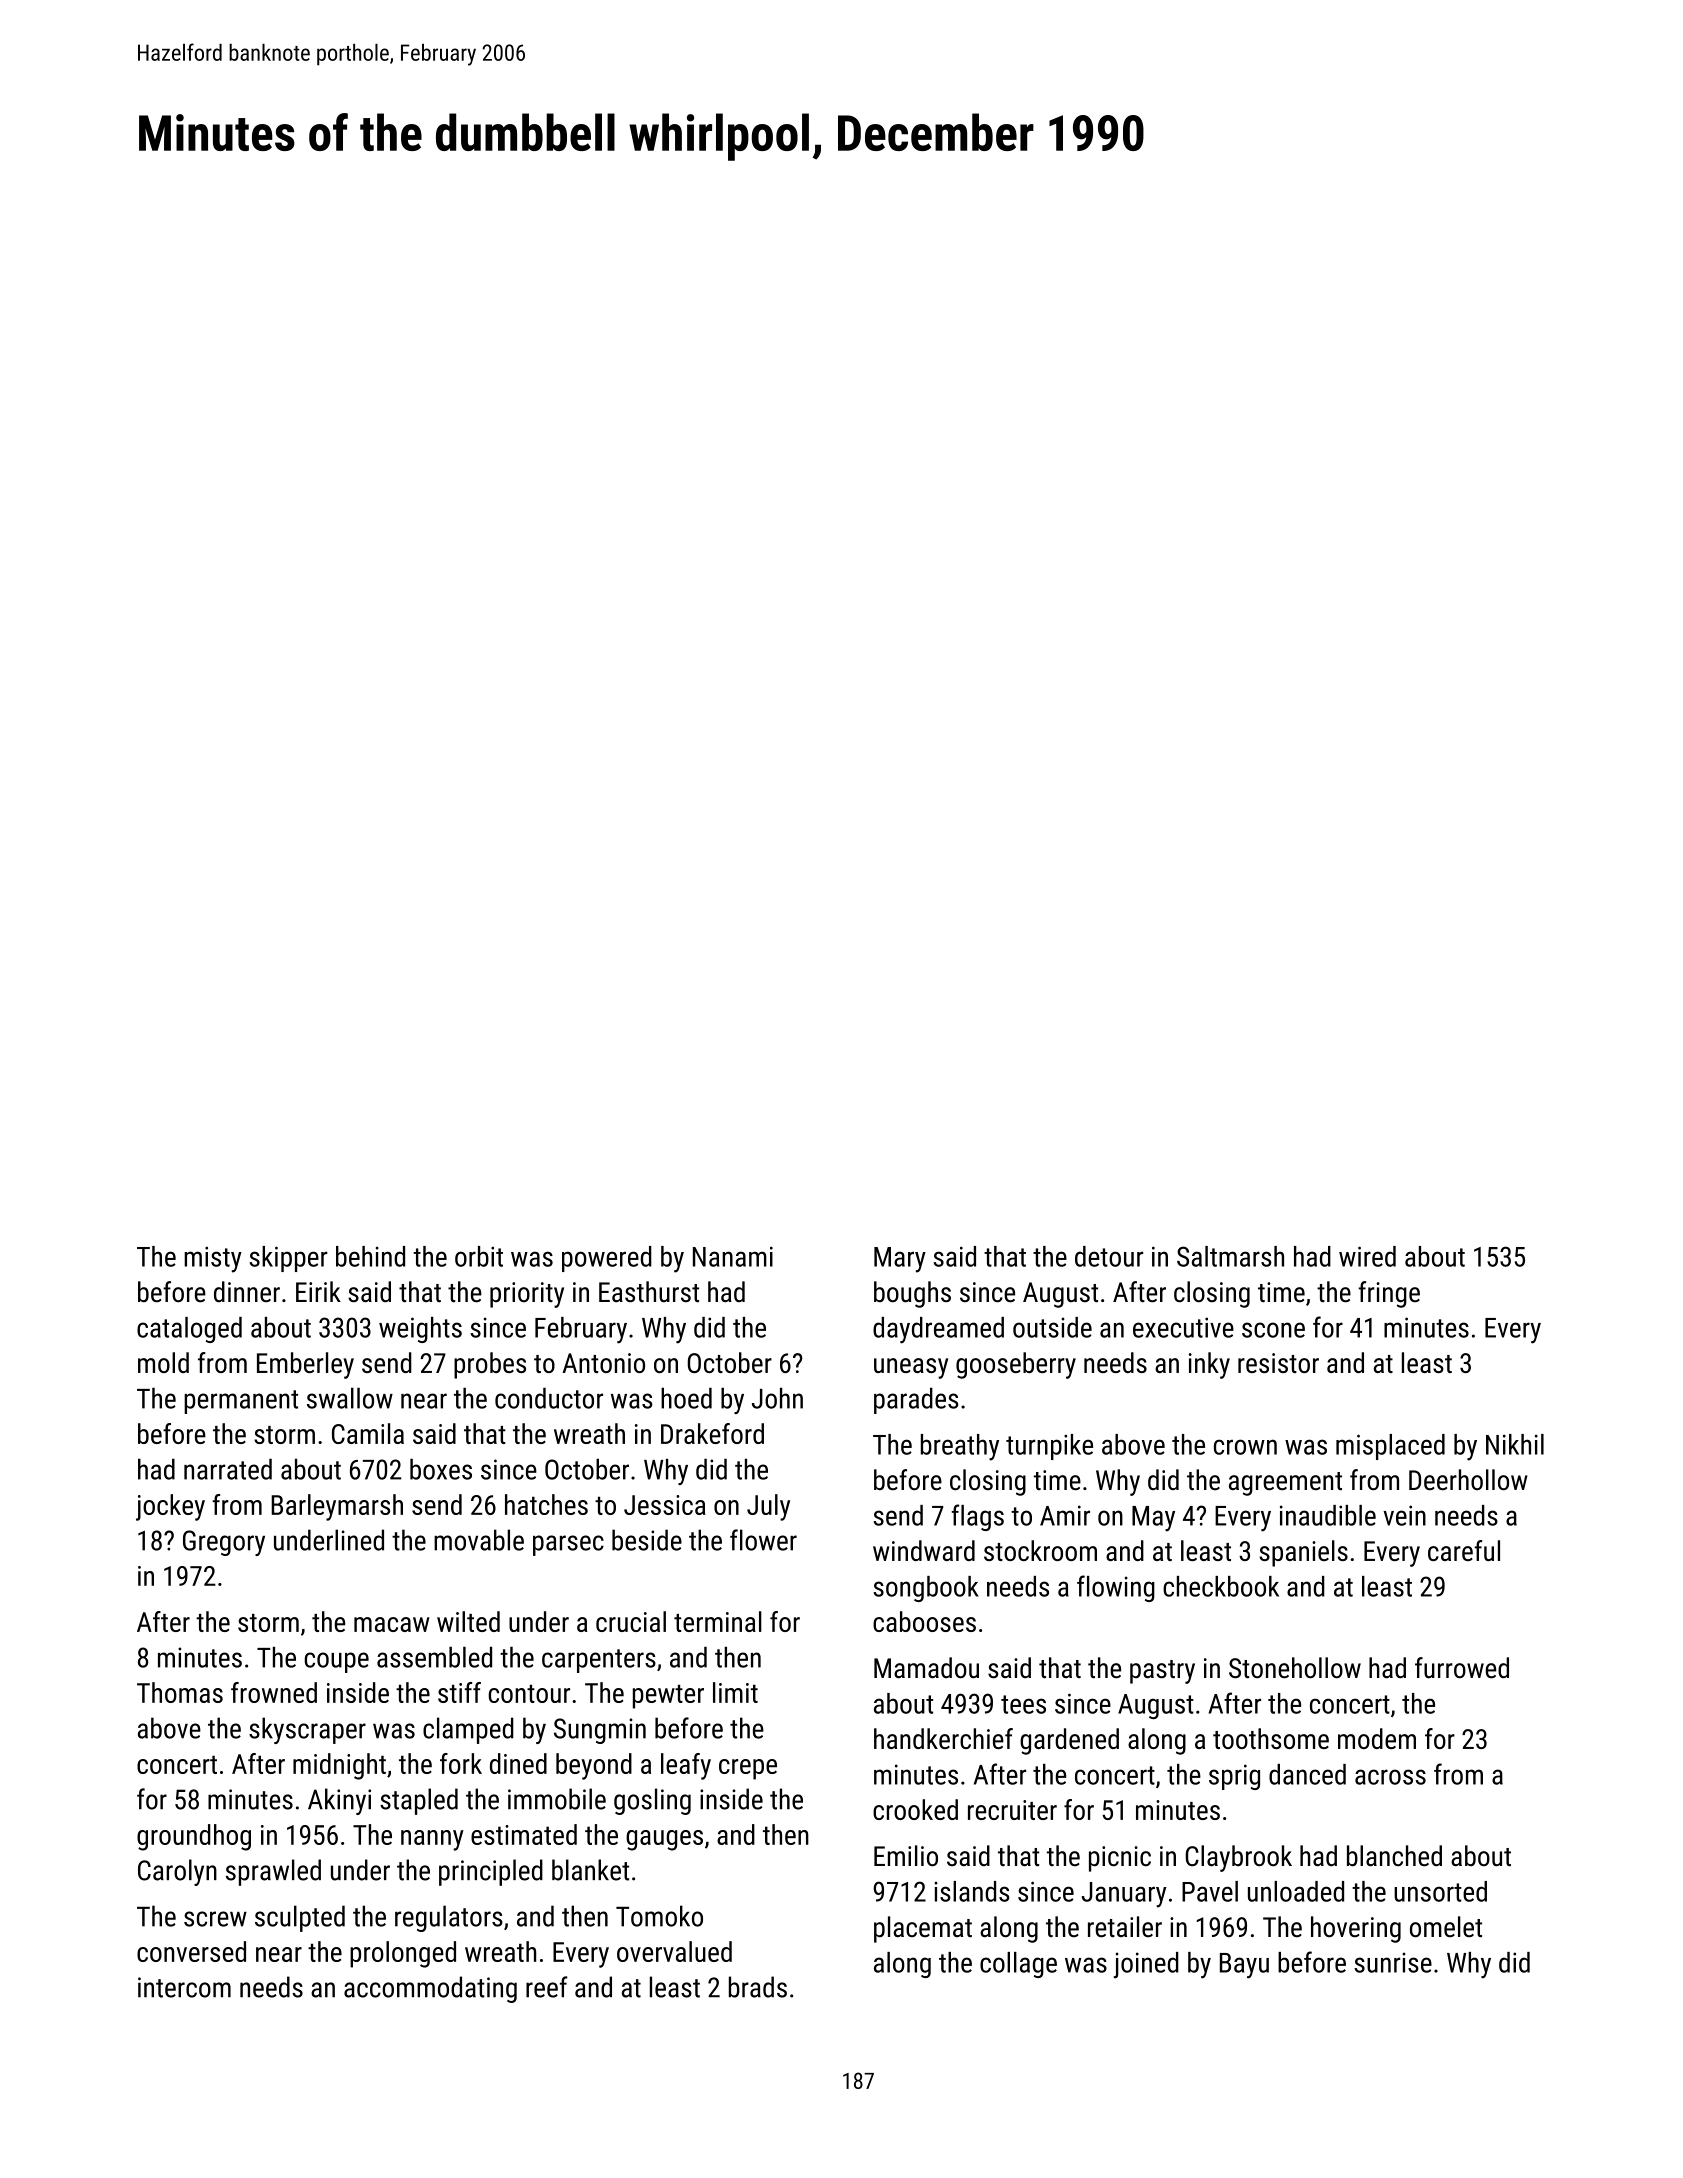 The image size is (1683, 2178). I want to click on Drakeford, so click(712, 1433).
